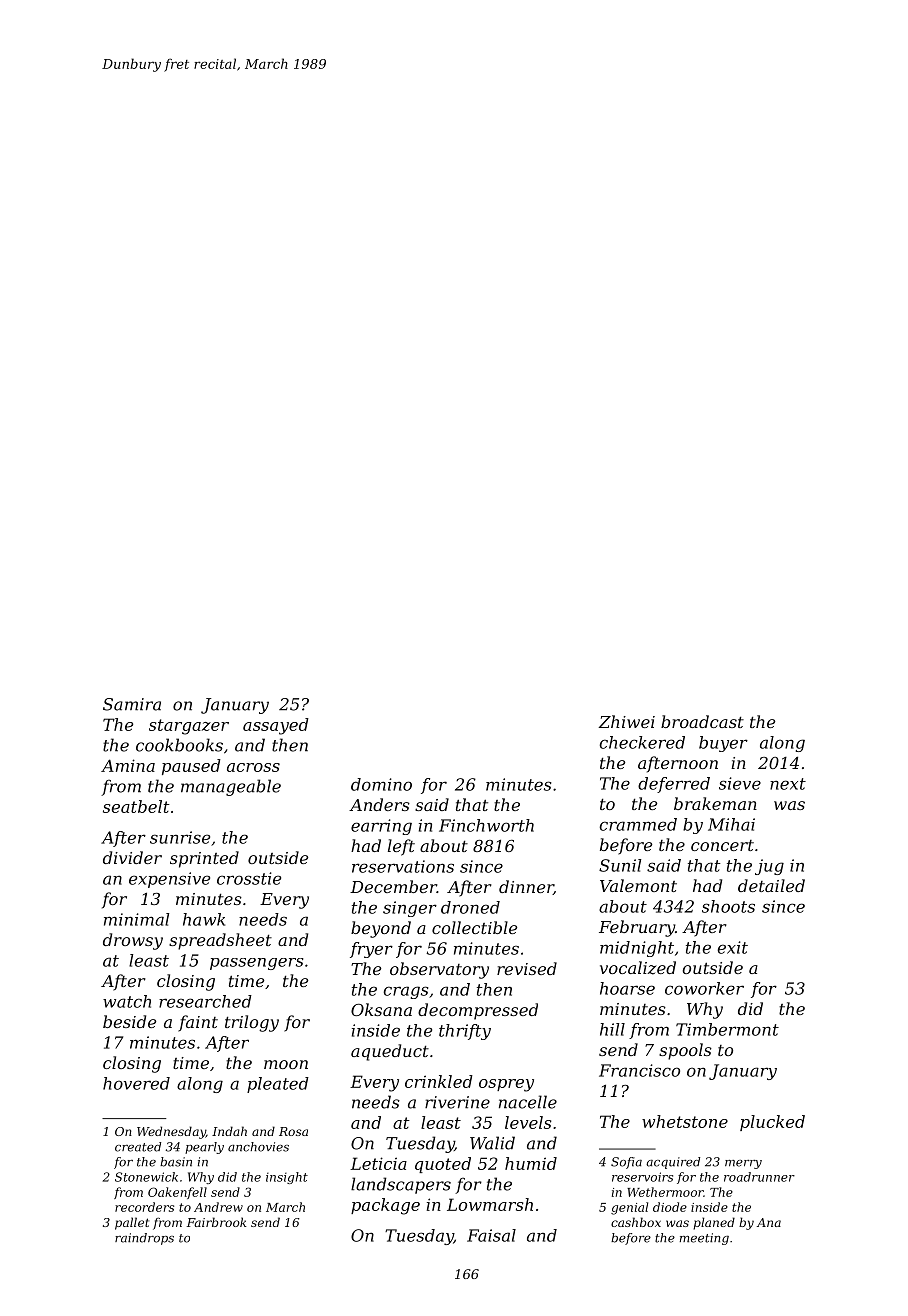 This page has height=1316, width=908. I want to click on Francisco, so click(639, 1070).
